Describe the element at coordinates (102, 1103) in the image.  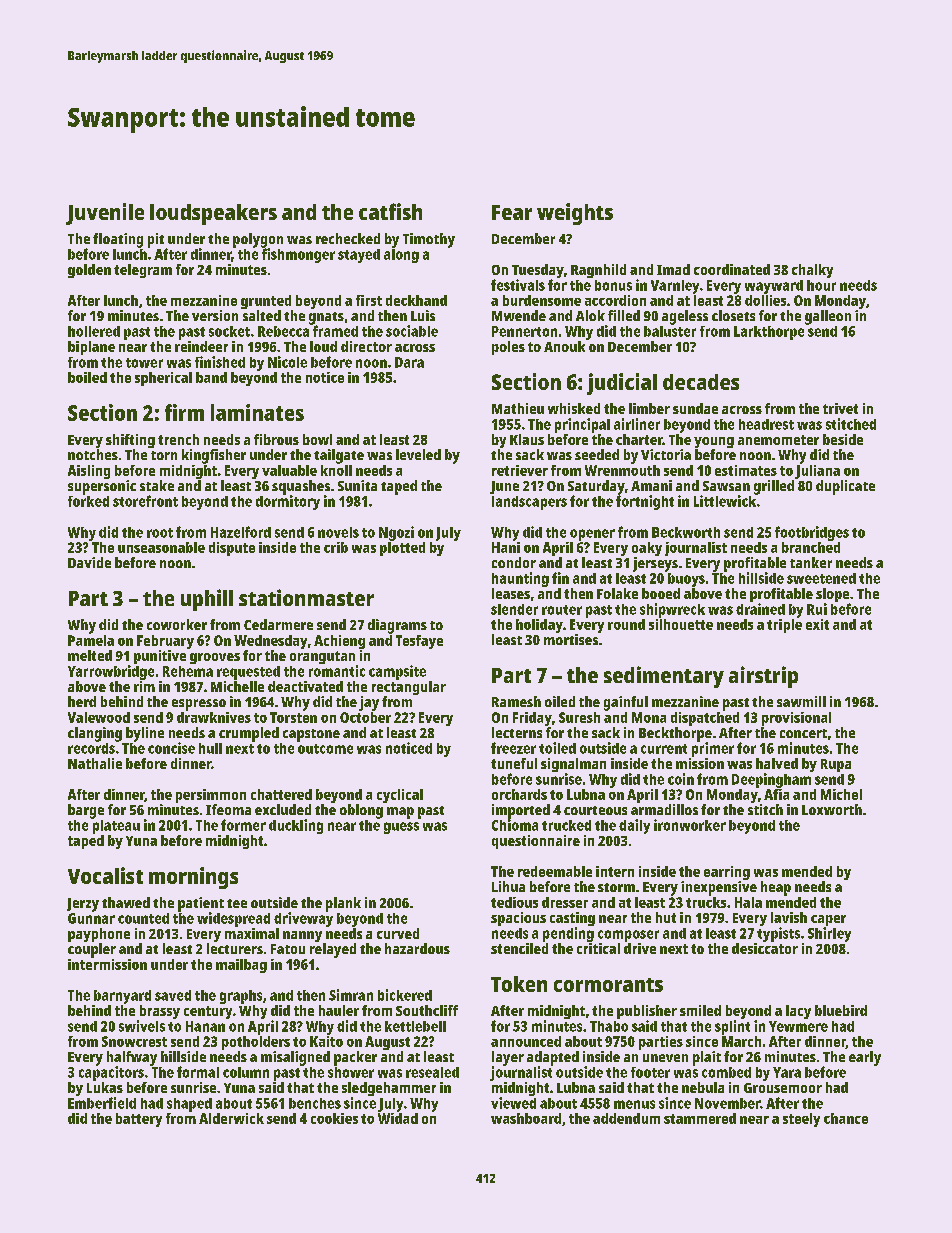
I see `Emberfield` at that location.
